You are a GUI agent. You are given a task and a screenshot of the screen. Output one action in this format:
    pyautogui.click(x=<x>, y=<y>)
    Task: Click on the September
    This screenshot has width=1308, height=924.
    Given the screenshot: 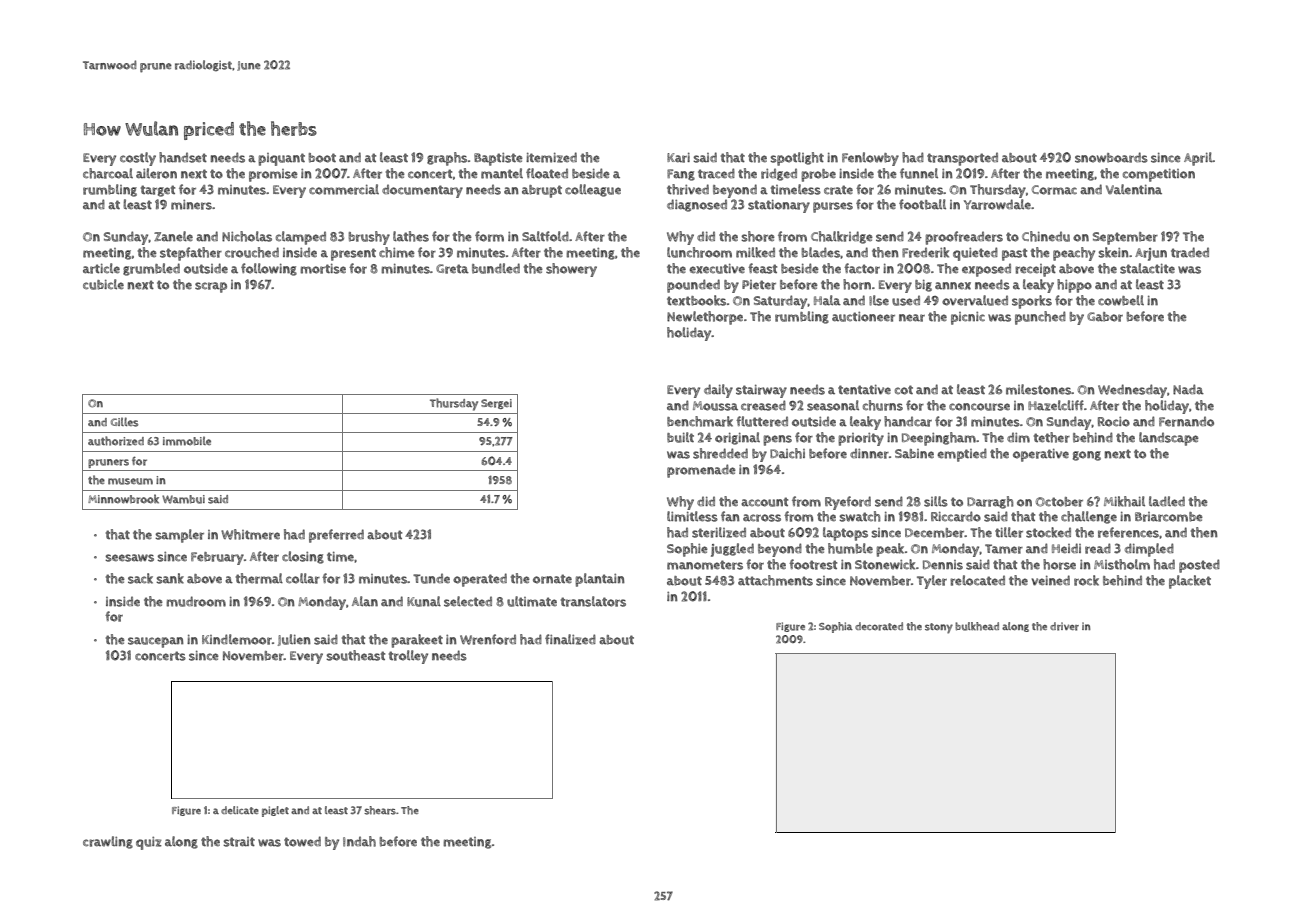 What is the action you would take?
    pyautogui.click(x=1125, y=238)
